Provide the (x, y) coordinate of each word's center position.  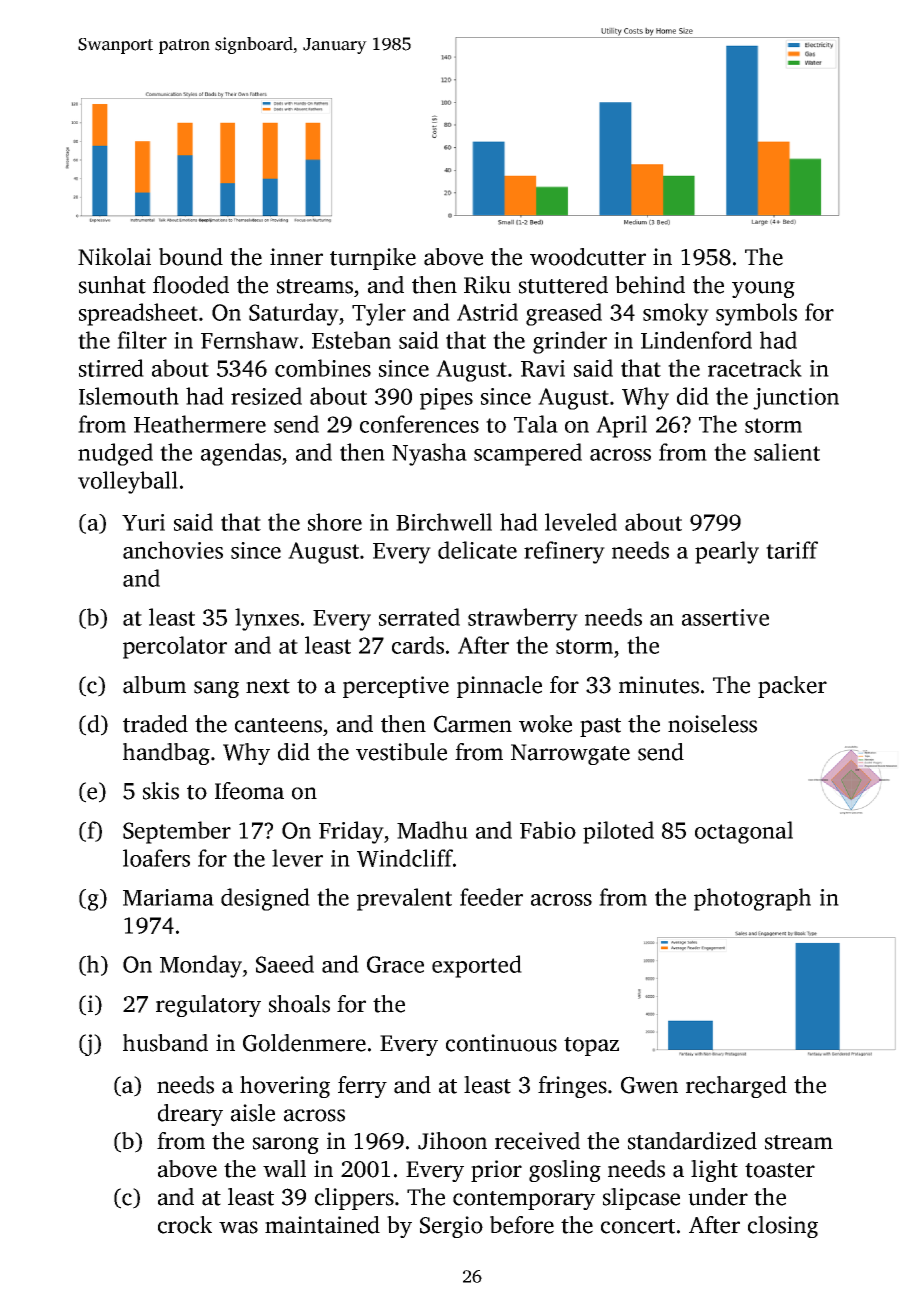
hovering (285, 1087)
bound (191, 257)
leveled (581, 522)
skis (161, 791)
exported (477, 966)
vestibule (401, 752)
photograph (752, 899)
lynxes (267, 619)
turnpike (373, 259)
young (763, 289)
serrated (419, 617)
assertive (725, 617)
